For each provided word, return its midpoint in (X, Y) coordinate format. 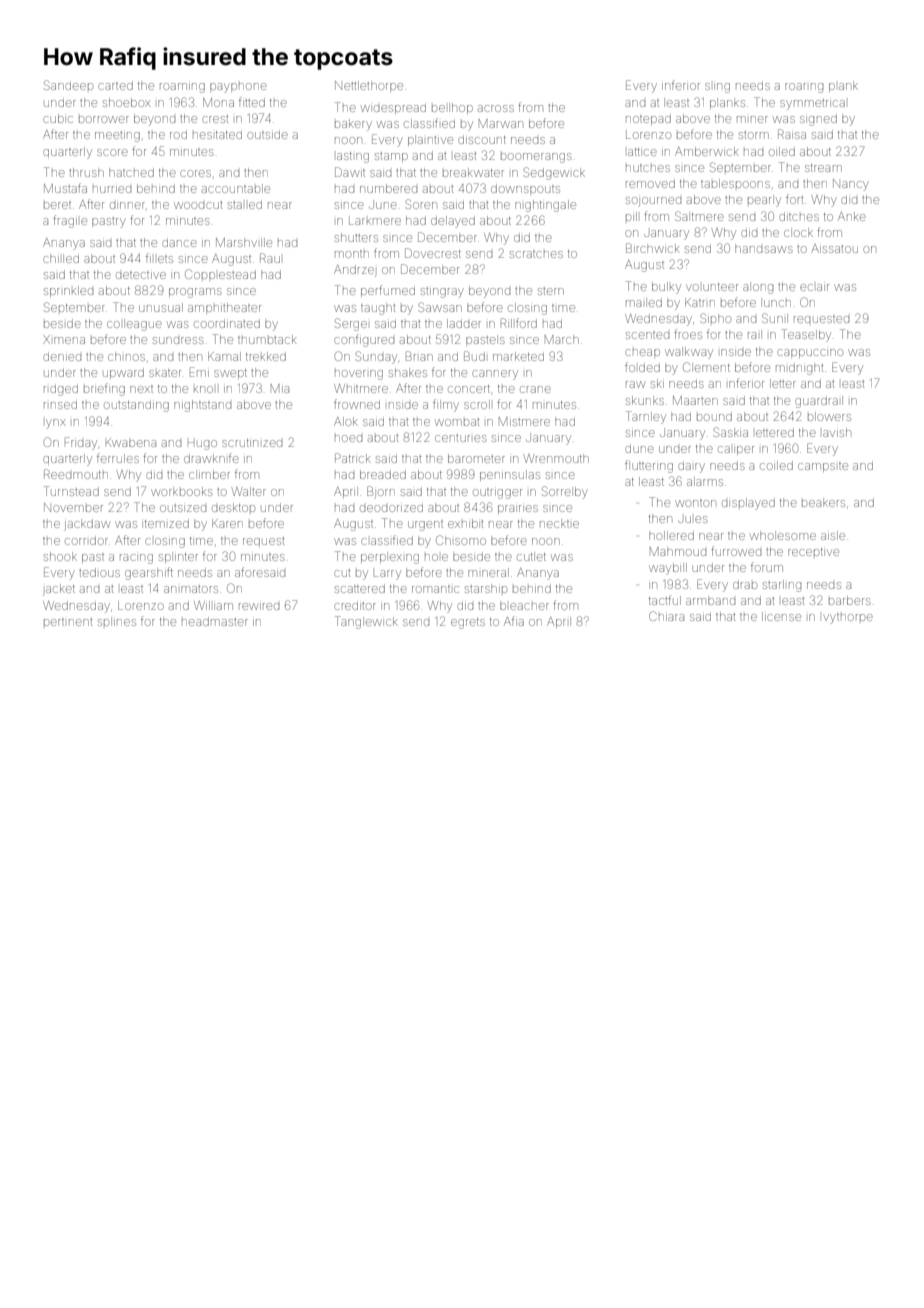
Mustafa (65, 188)
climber (209, 474)
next (141, 389)
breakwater (473, 172)
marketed (518, 356)
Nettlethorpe (369, 86)
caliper (736, 450)
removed (650, 183)
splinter (178, 557)
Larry (387, 575)
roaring (804, 88)
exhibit (466, 523)
